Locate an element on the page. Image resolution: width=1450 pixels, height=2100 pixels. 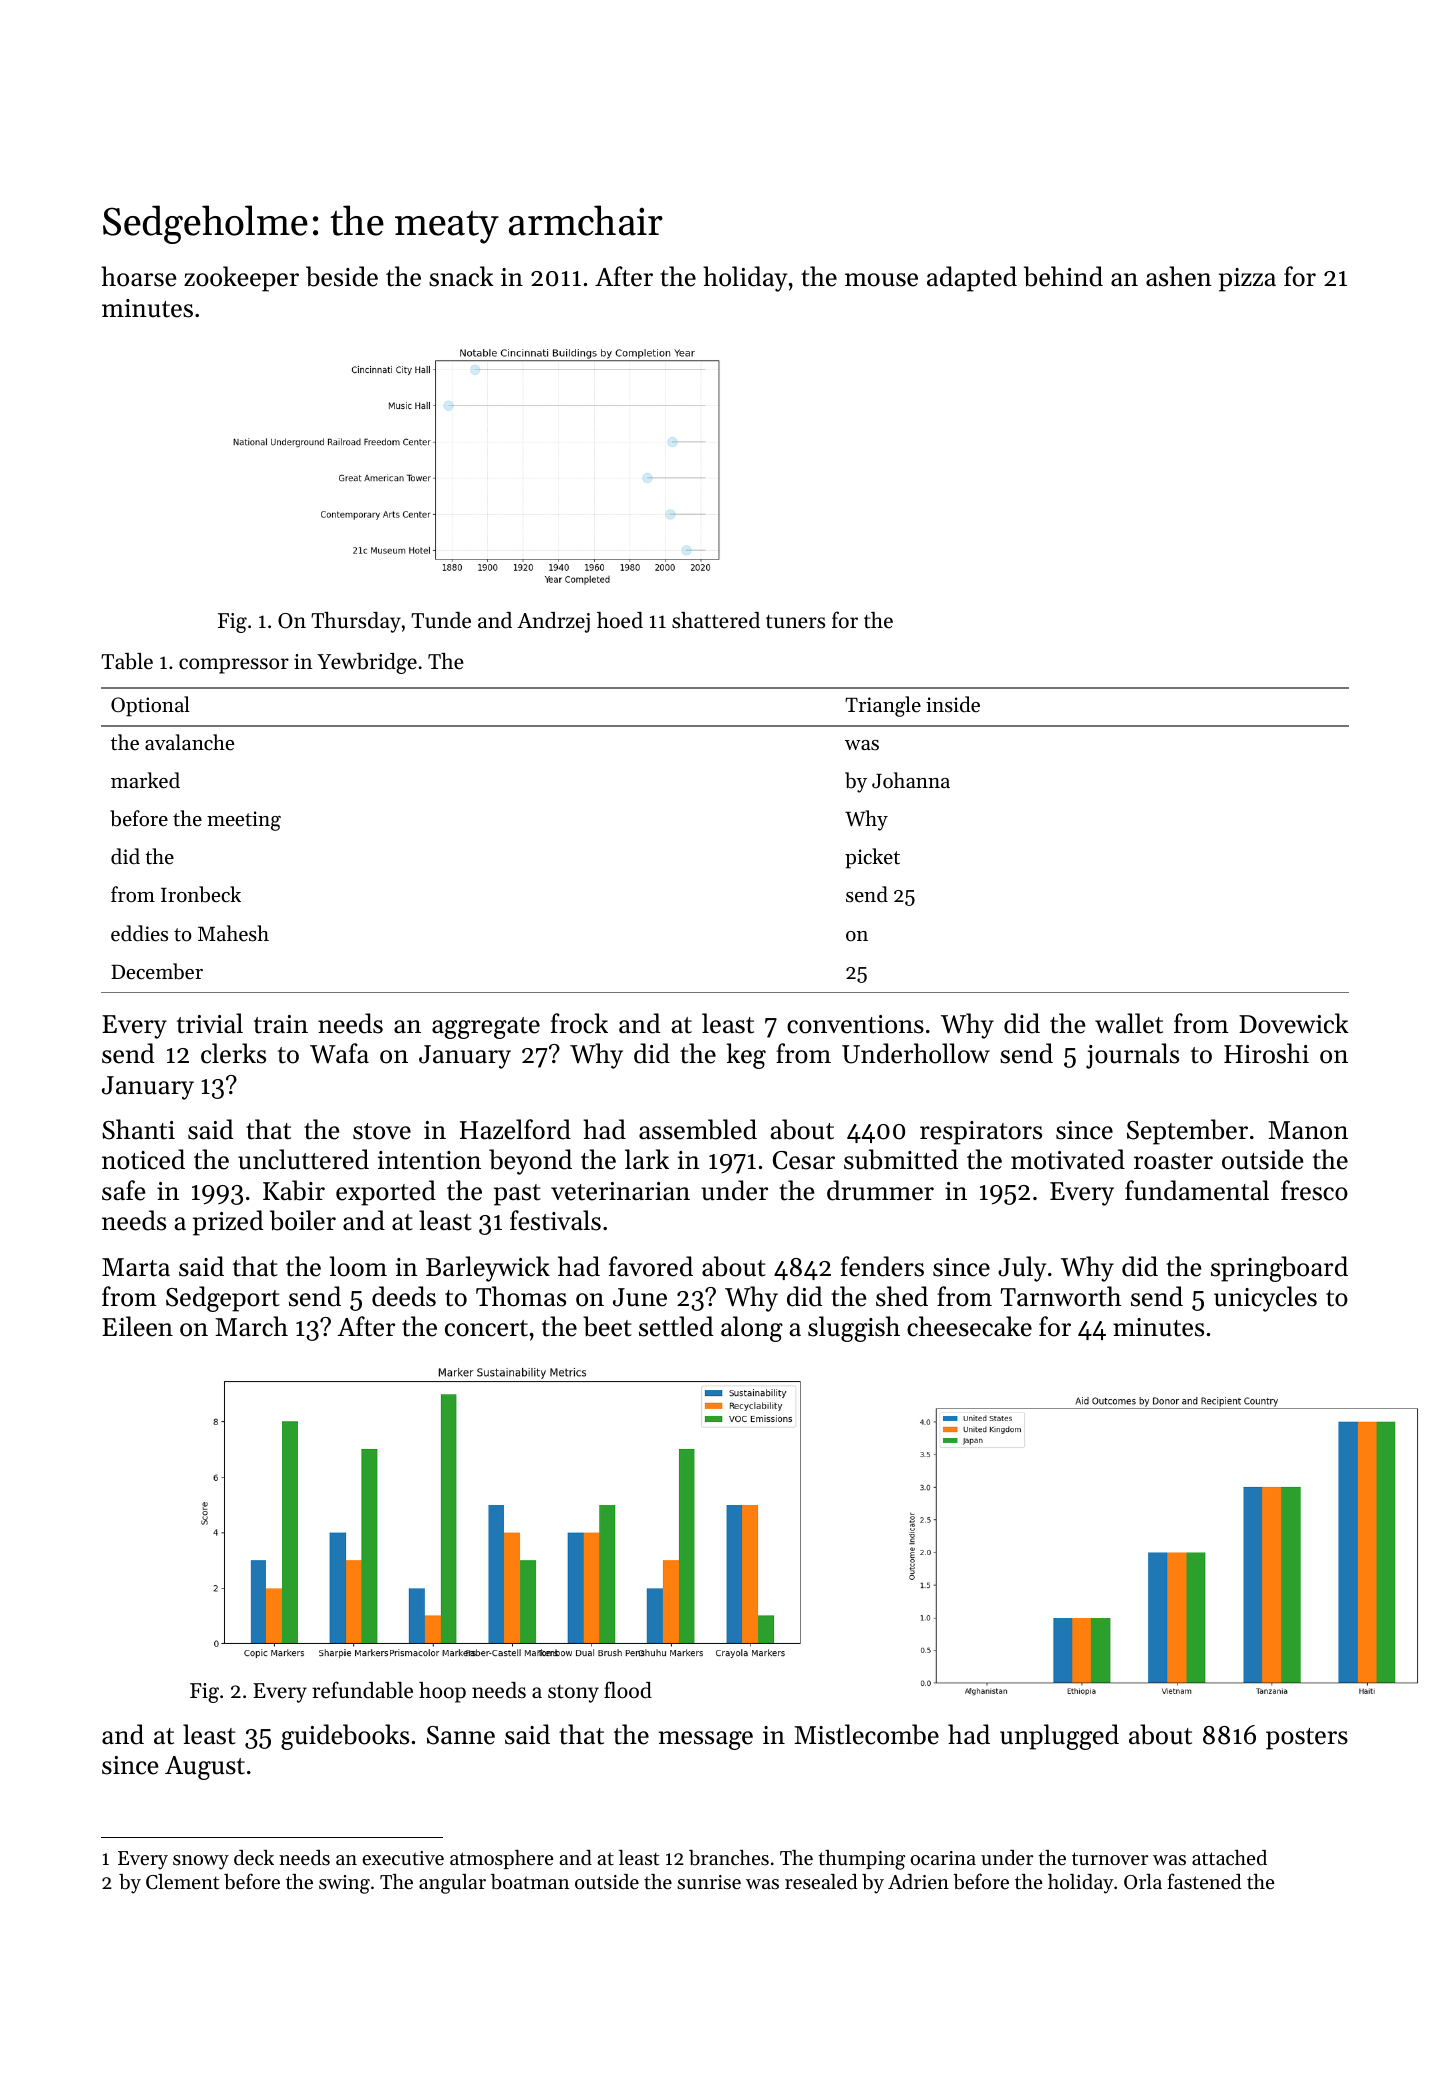
refundable is located at coordinates (362, 1690).
